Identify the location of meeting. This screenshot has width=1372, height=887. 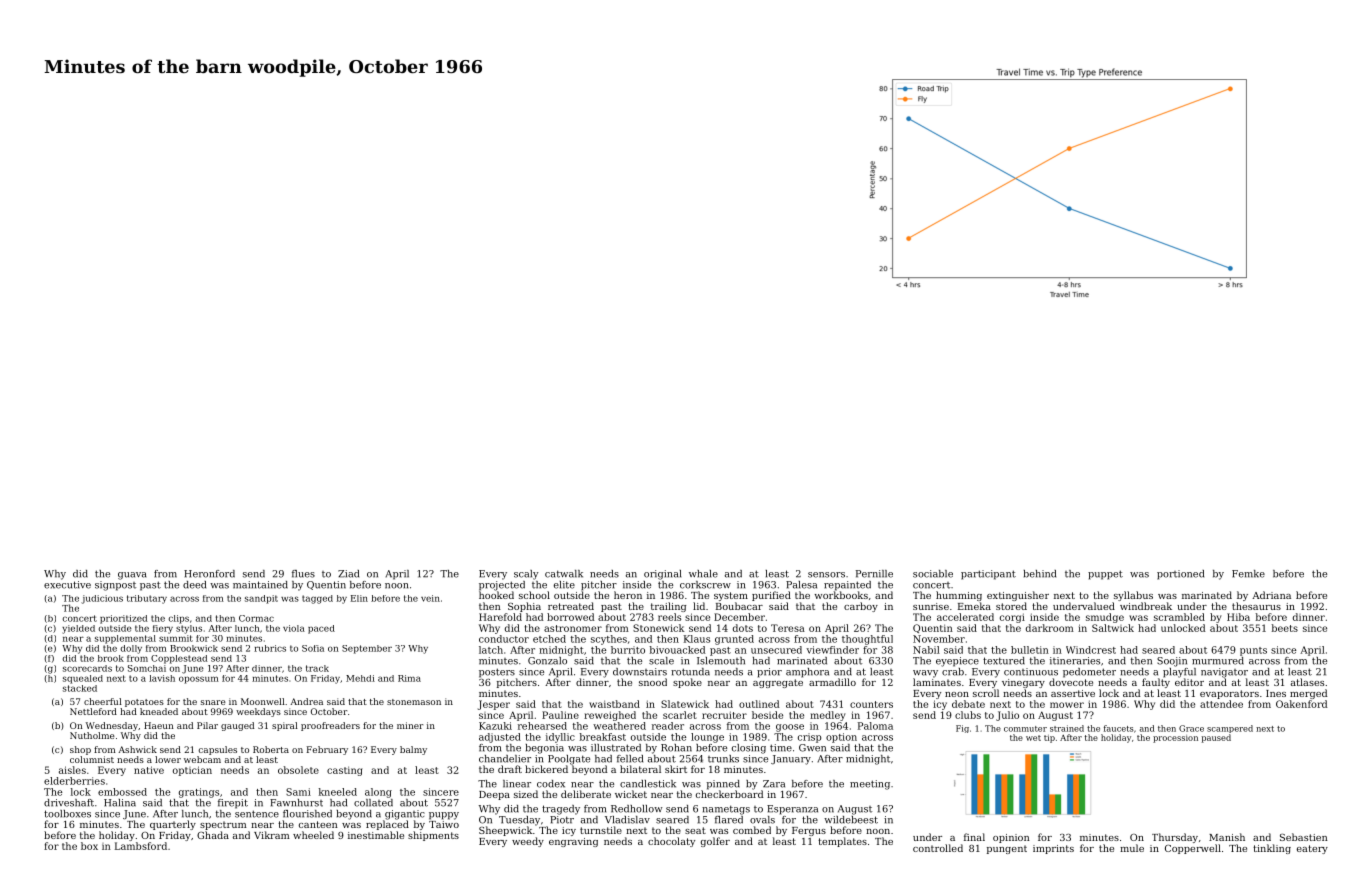
(870, 785).
